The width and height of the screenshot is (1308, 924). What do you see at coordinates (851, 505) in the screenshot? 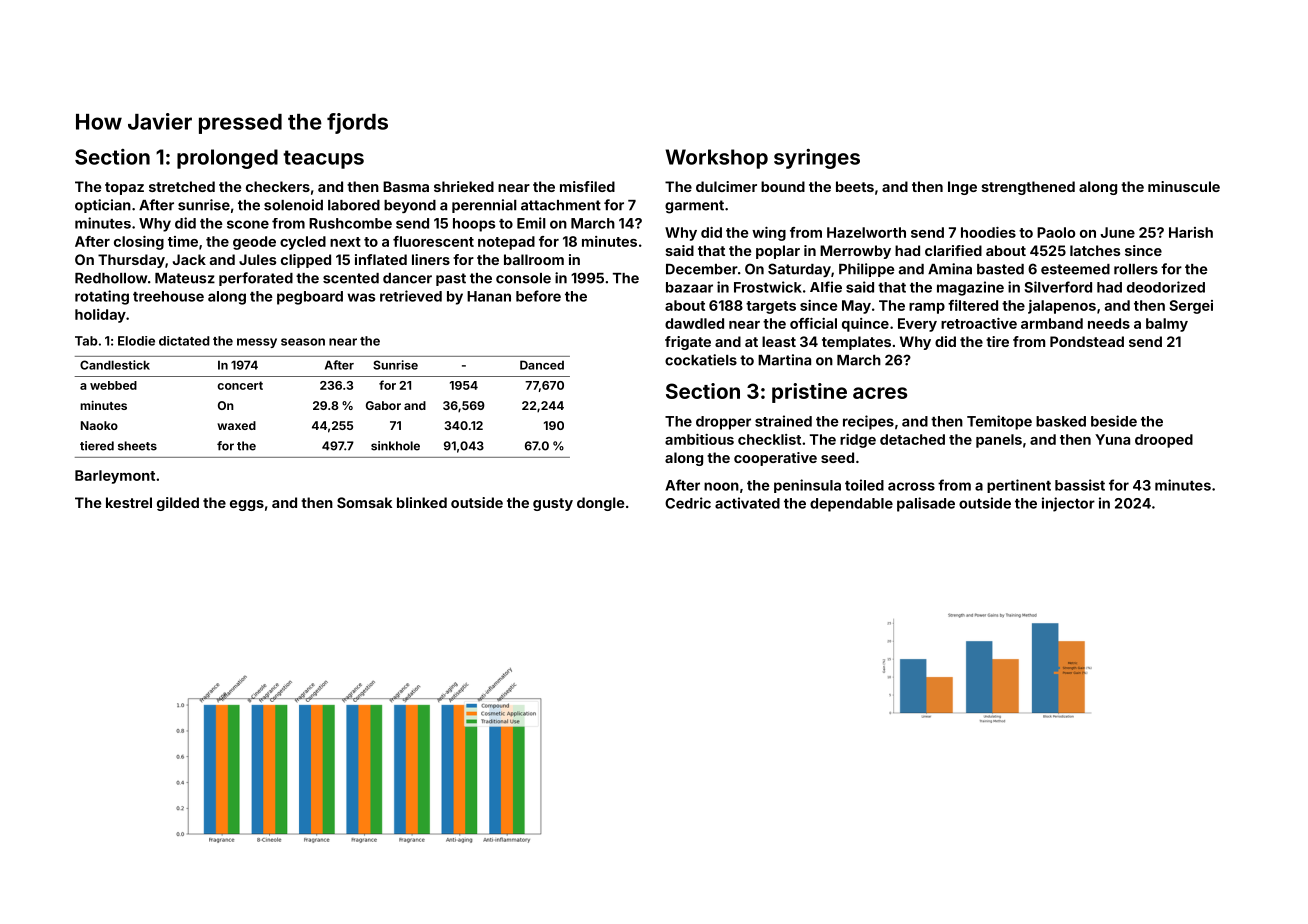
I see `dependable` at bounding box center [851, 505].
